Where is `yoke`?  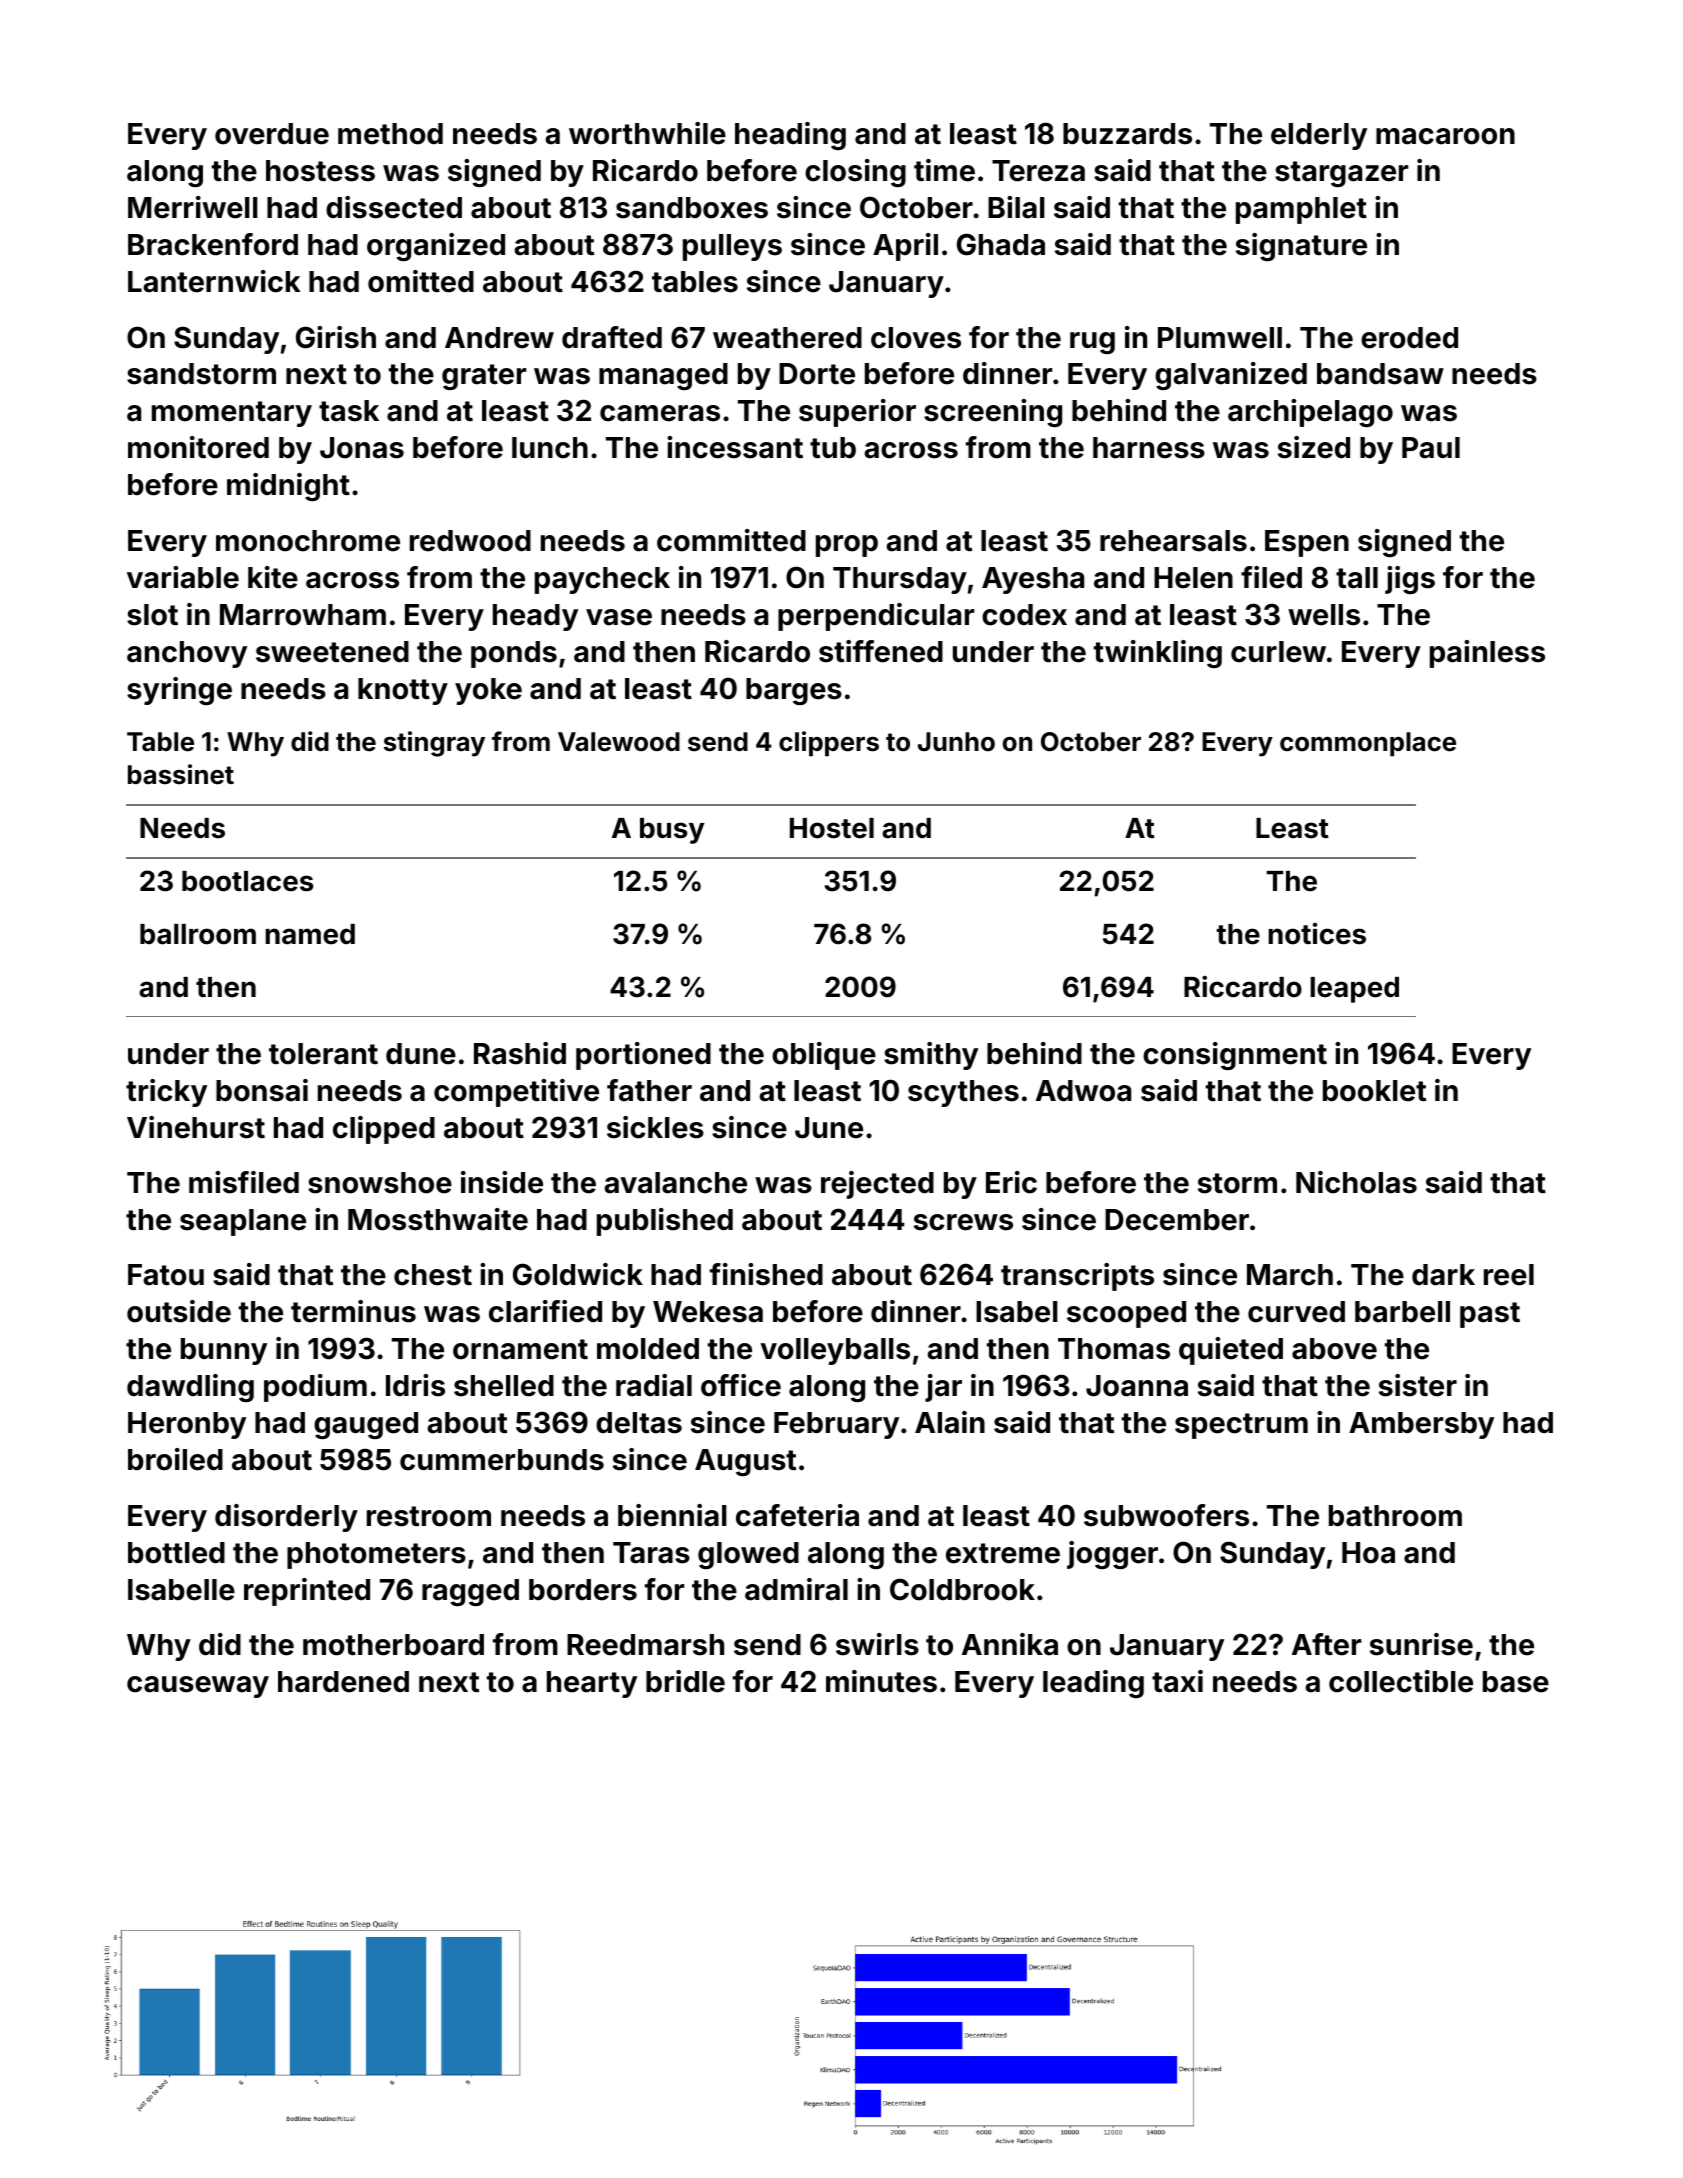
yoke is located at coordinates (488, 691).
